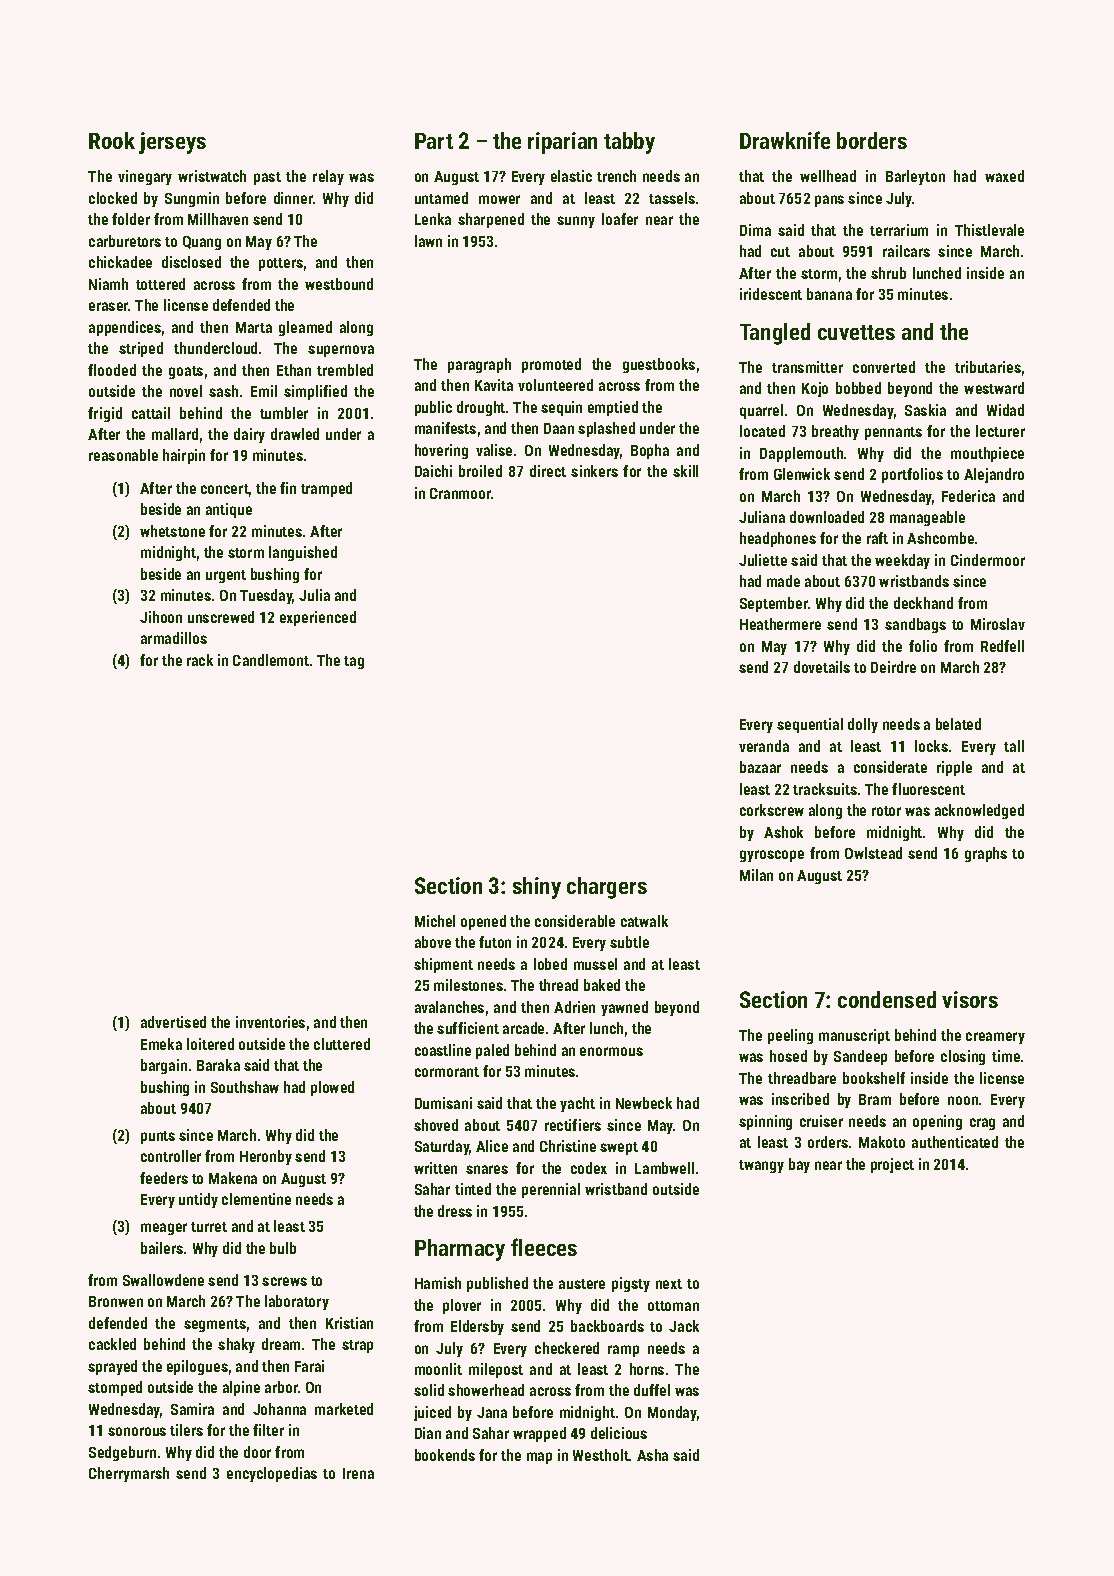  Describe the element at coordinates (644, 1103) in the image. I see `Newbeck` at that location.
